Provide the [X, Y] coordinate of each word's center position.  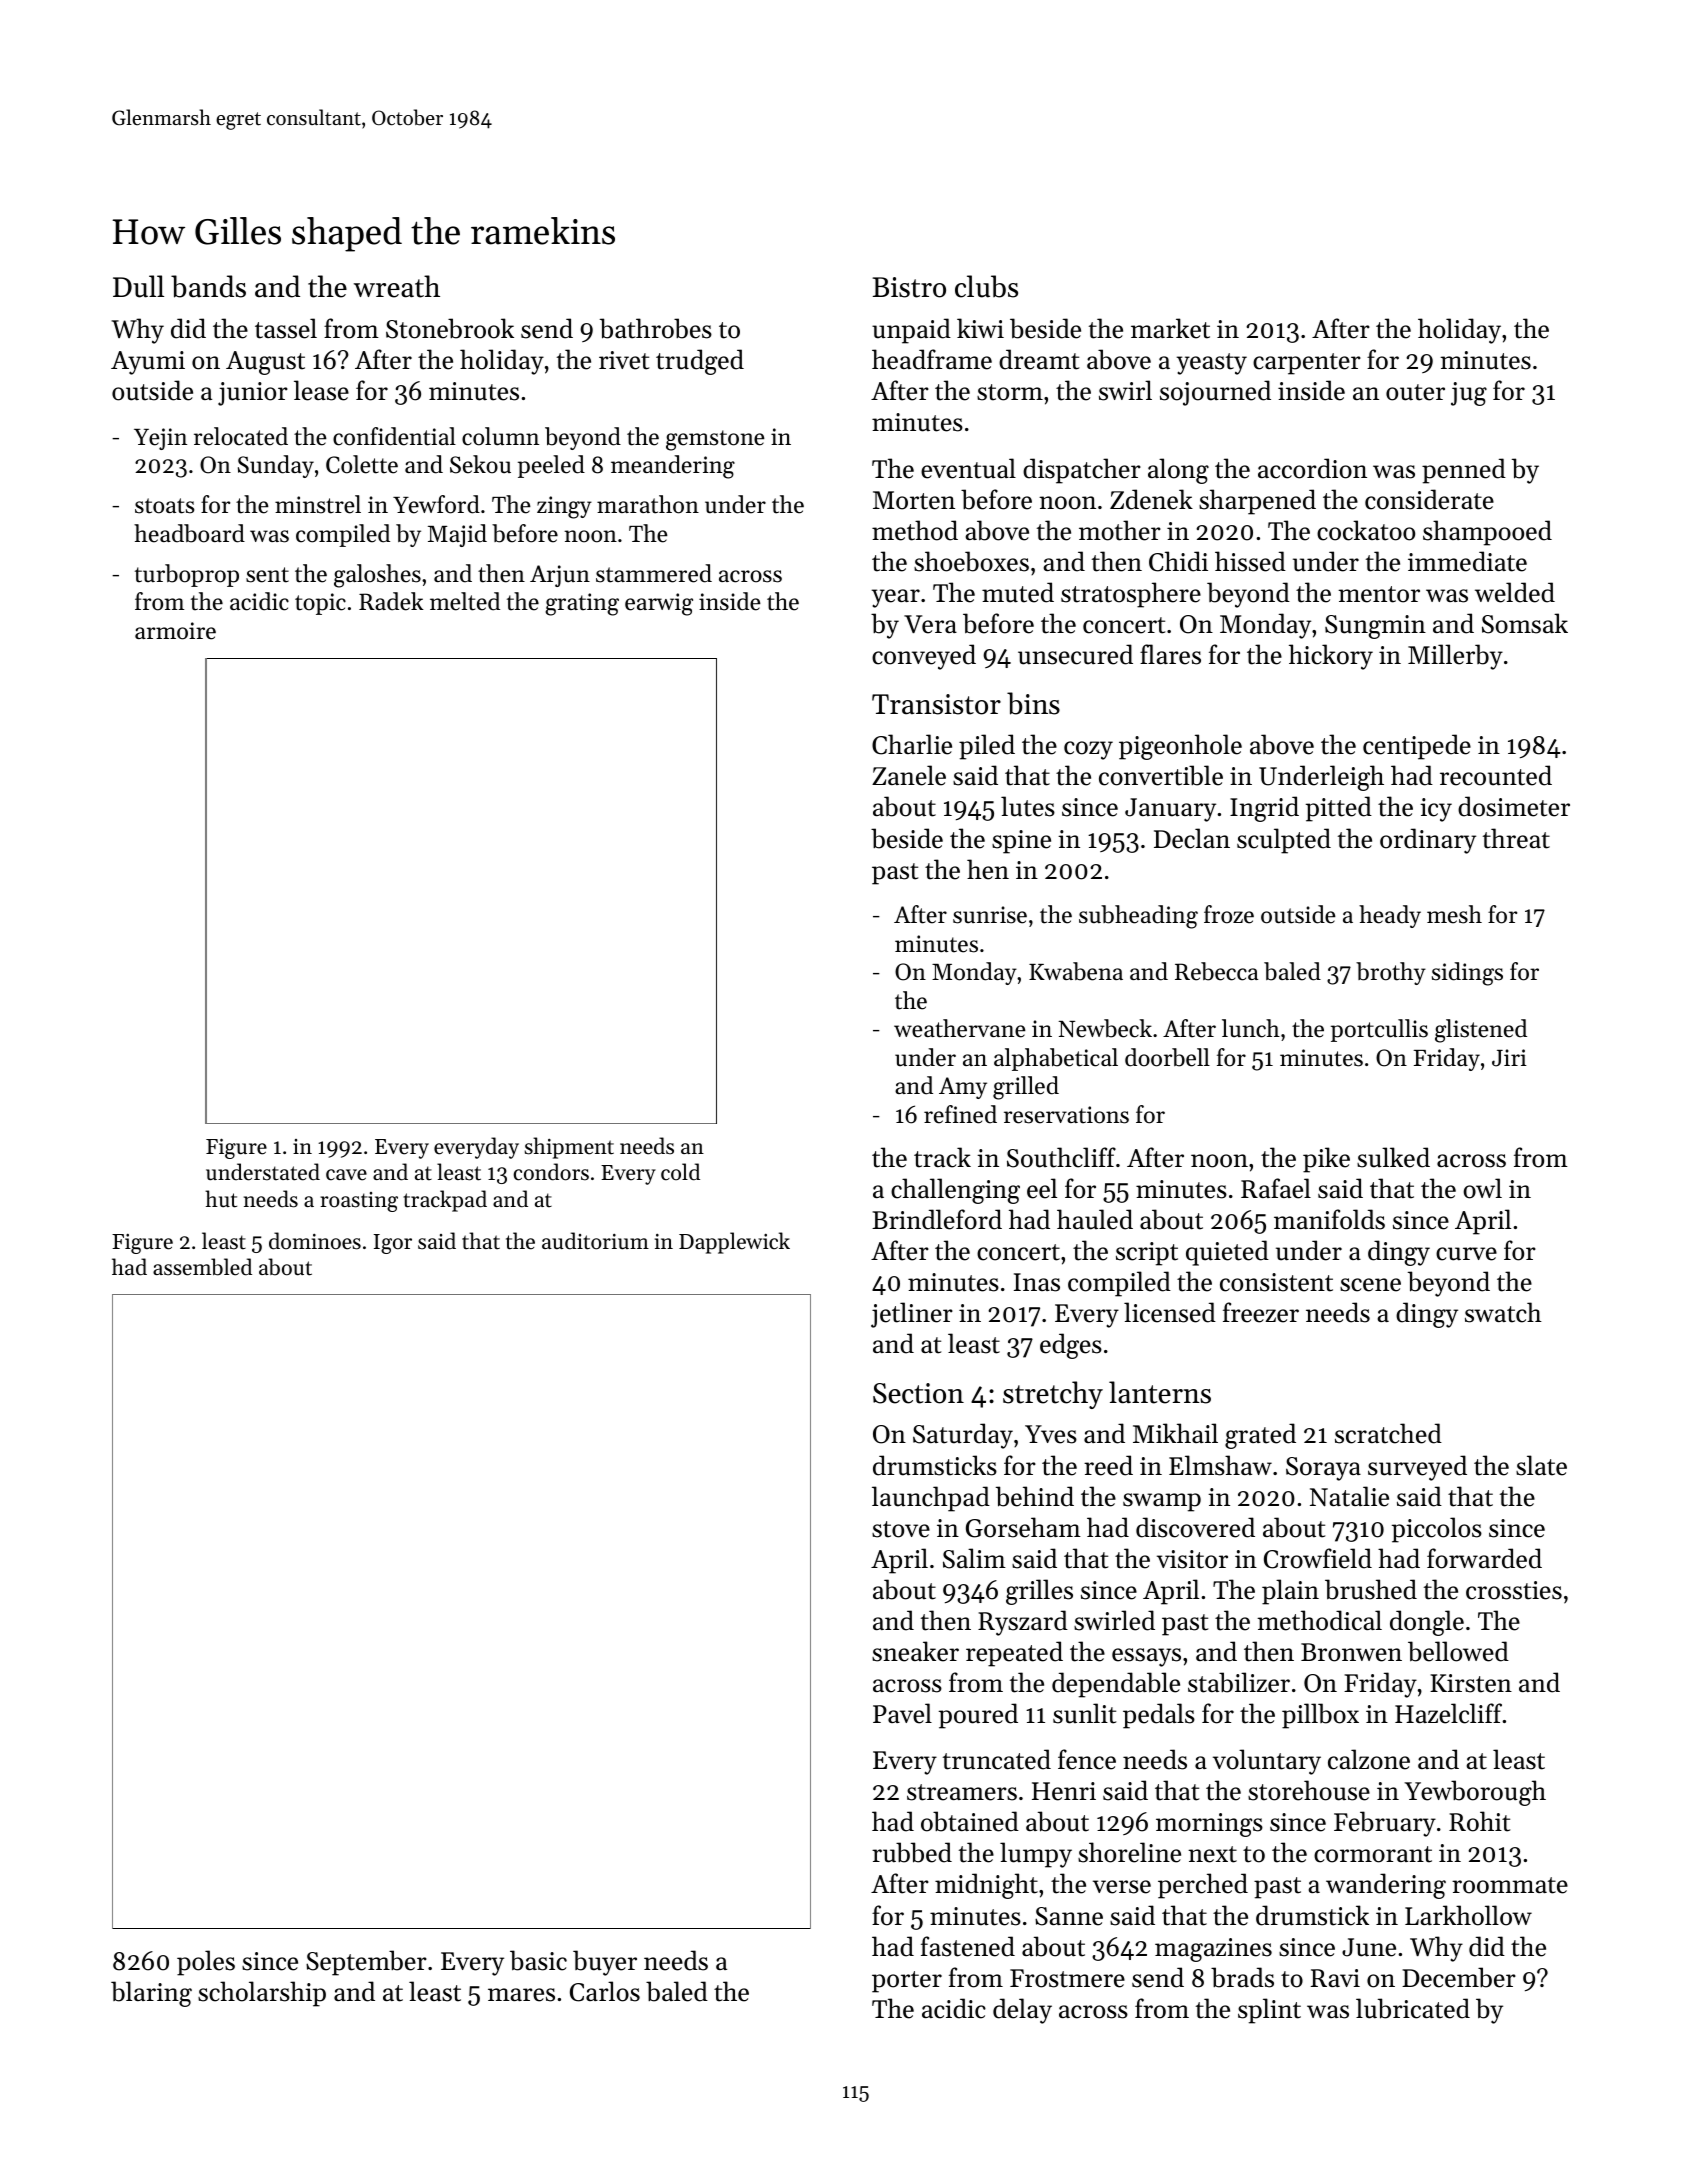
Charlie [912, 744]
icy [1436, 810]
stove [901, 1529]
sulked [1393, 1157]
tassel [286, 328]
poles [206, 1963]
